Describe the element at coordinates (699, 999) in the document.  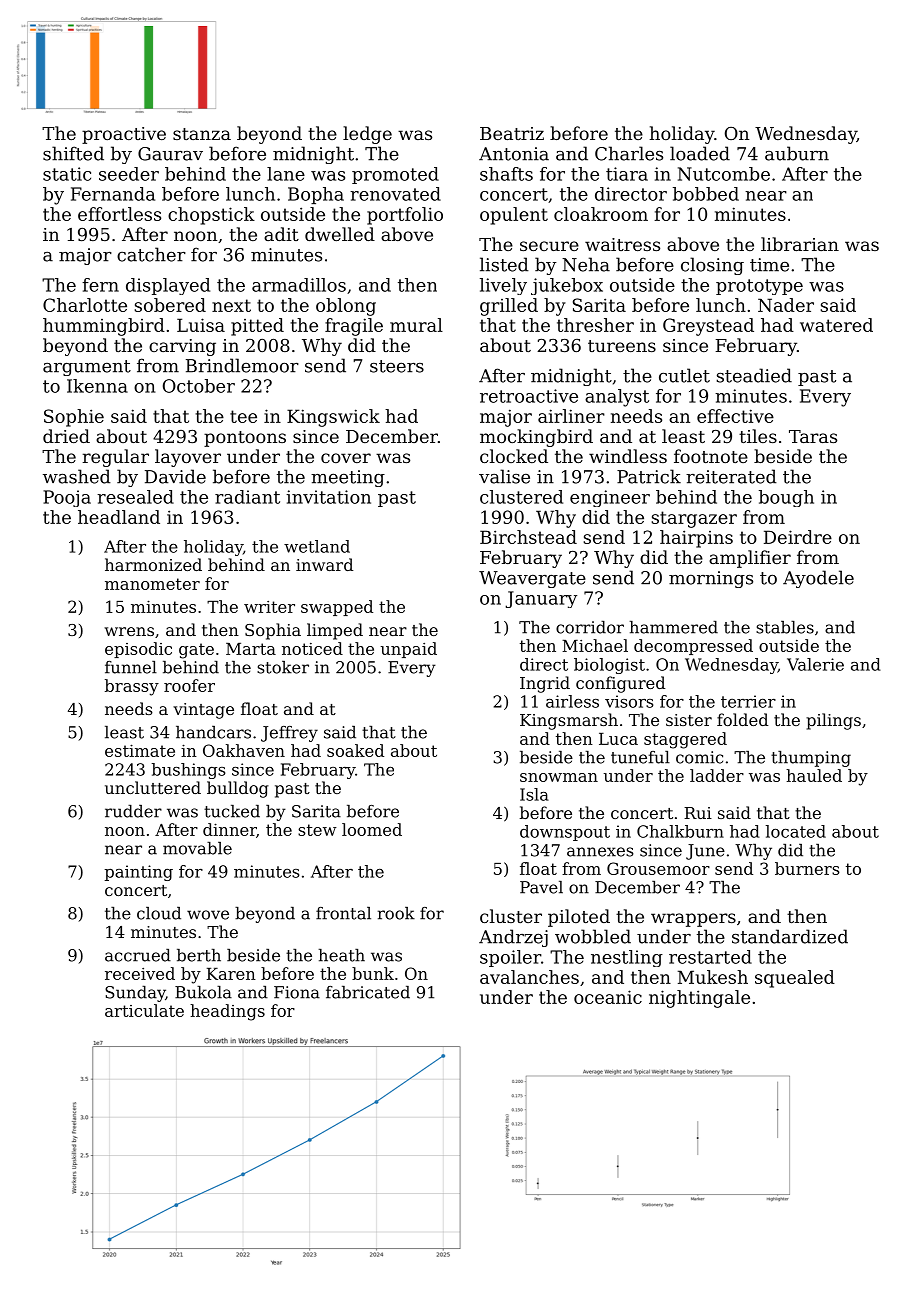
I see `nightingale` at that location.
